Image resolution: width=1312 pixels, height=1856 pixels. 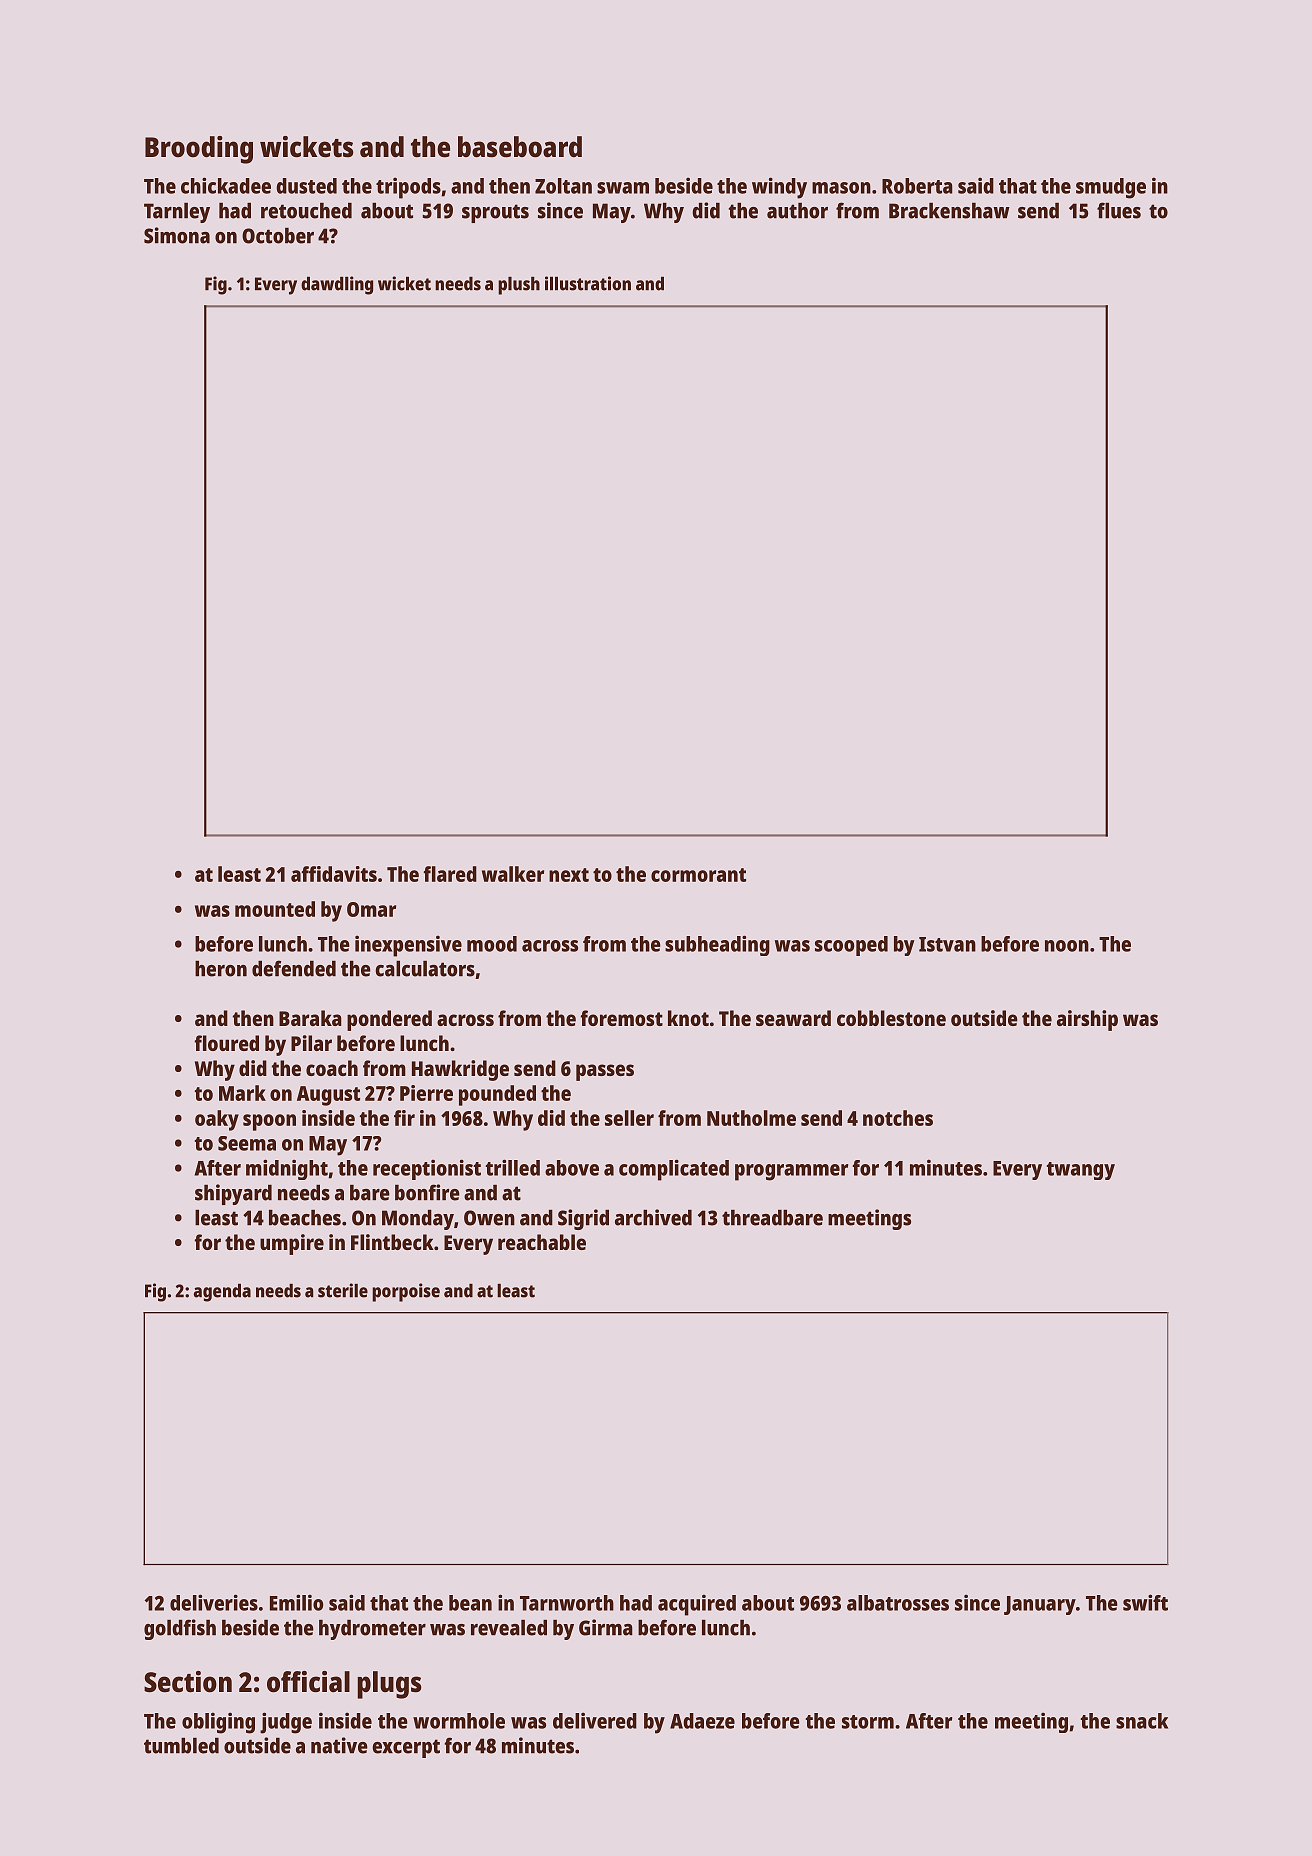 What do you see at coordinates (898, 1118) in the screenshot?
I see `notches` at bounding box center [898, 1118].
